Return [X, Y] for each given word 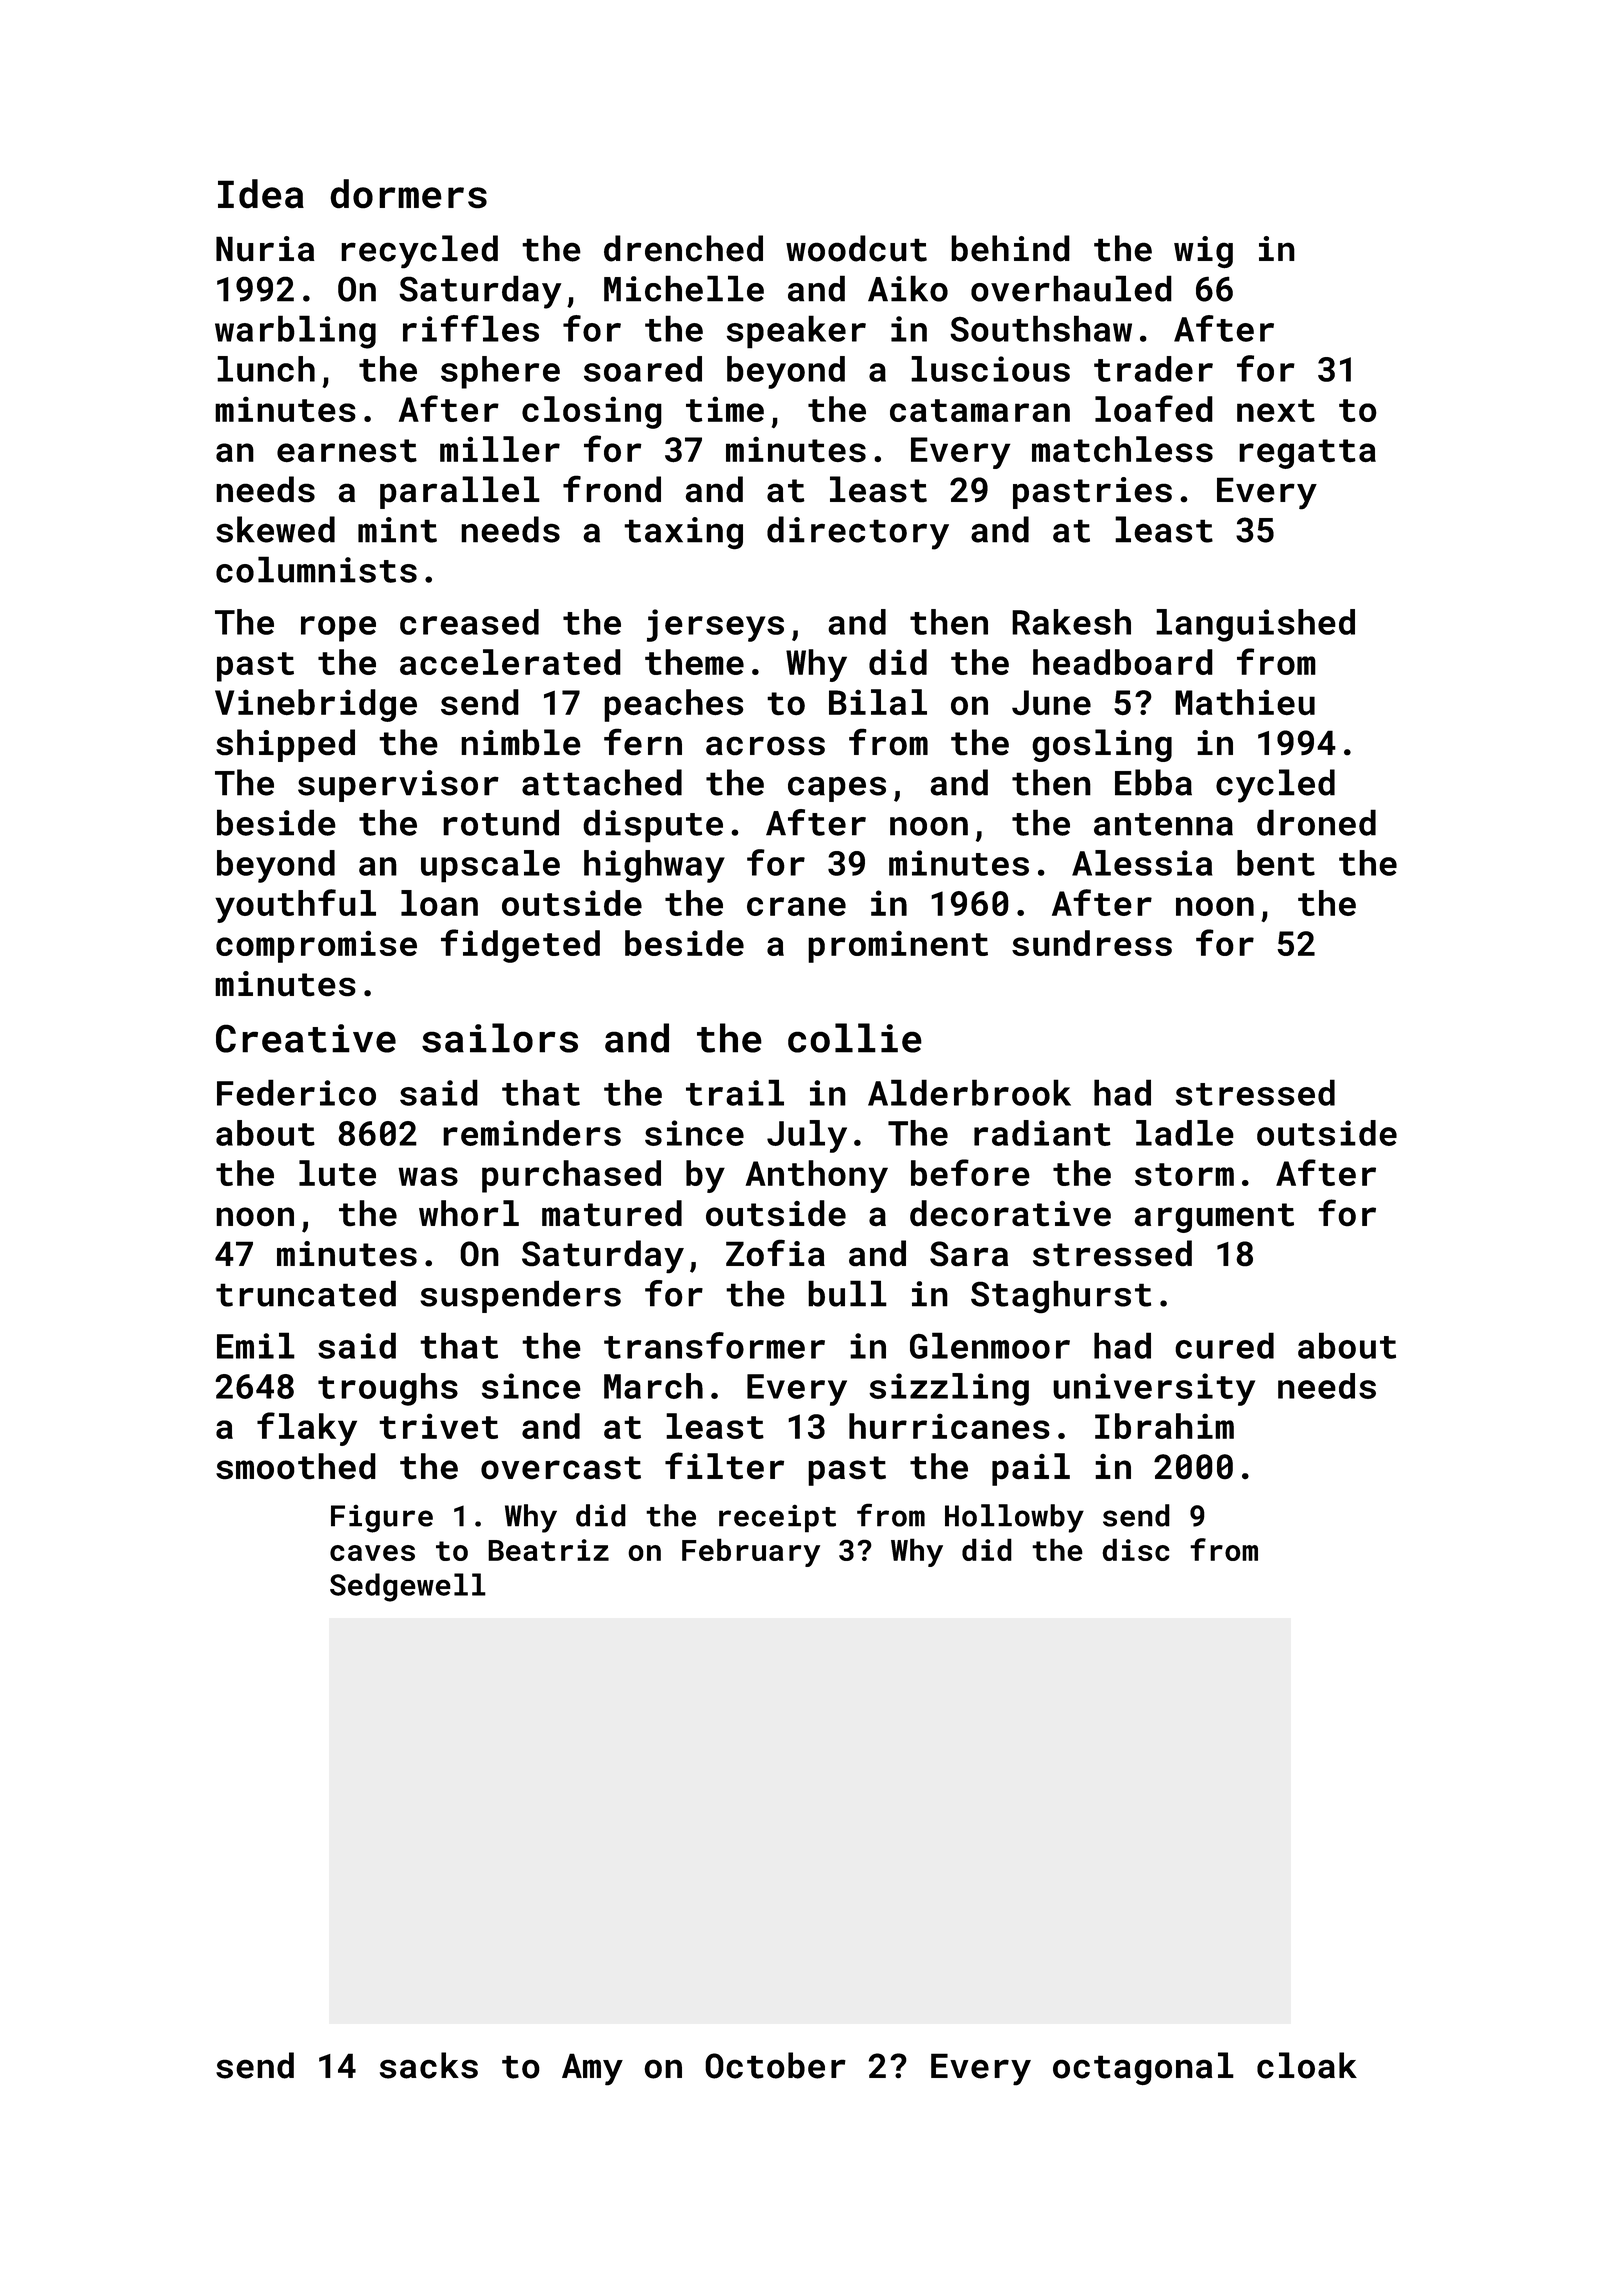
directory [858, 533]
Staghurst [1061, 1297]
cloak [1307, 2065]
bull [847, 1293]
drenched [683, 248]
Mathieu [1245, 702]
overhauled [1071, 288]
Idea [261, 194]
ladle [1185, 1133]
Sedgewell [408, 1587]
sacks [429, 2065]
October [775, 2065]
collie [855, 1038]
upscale [490, 866]
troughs [388, 1389]
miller [500, 449]
